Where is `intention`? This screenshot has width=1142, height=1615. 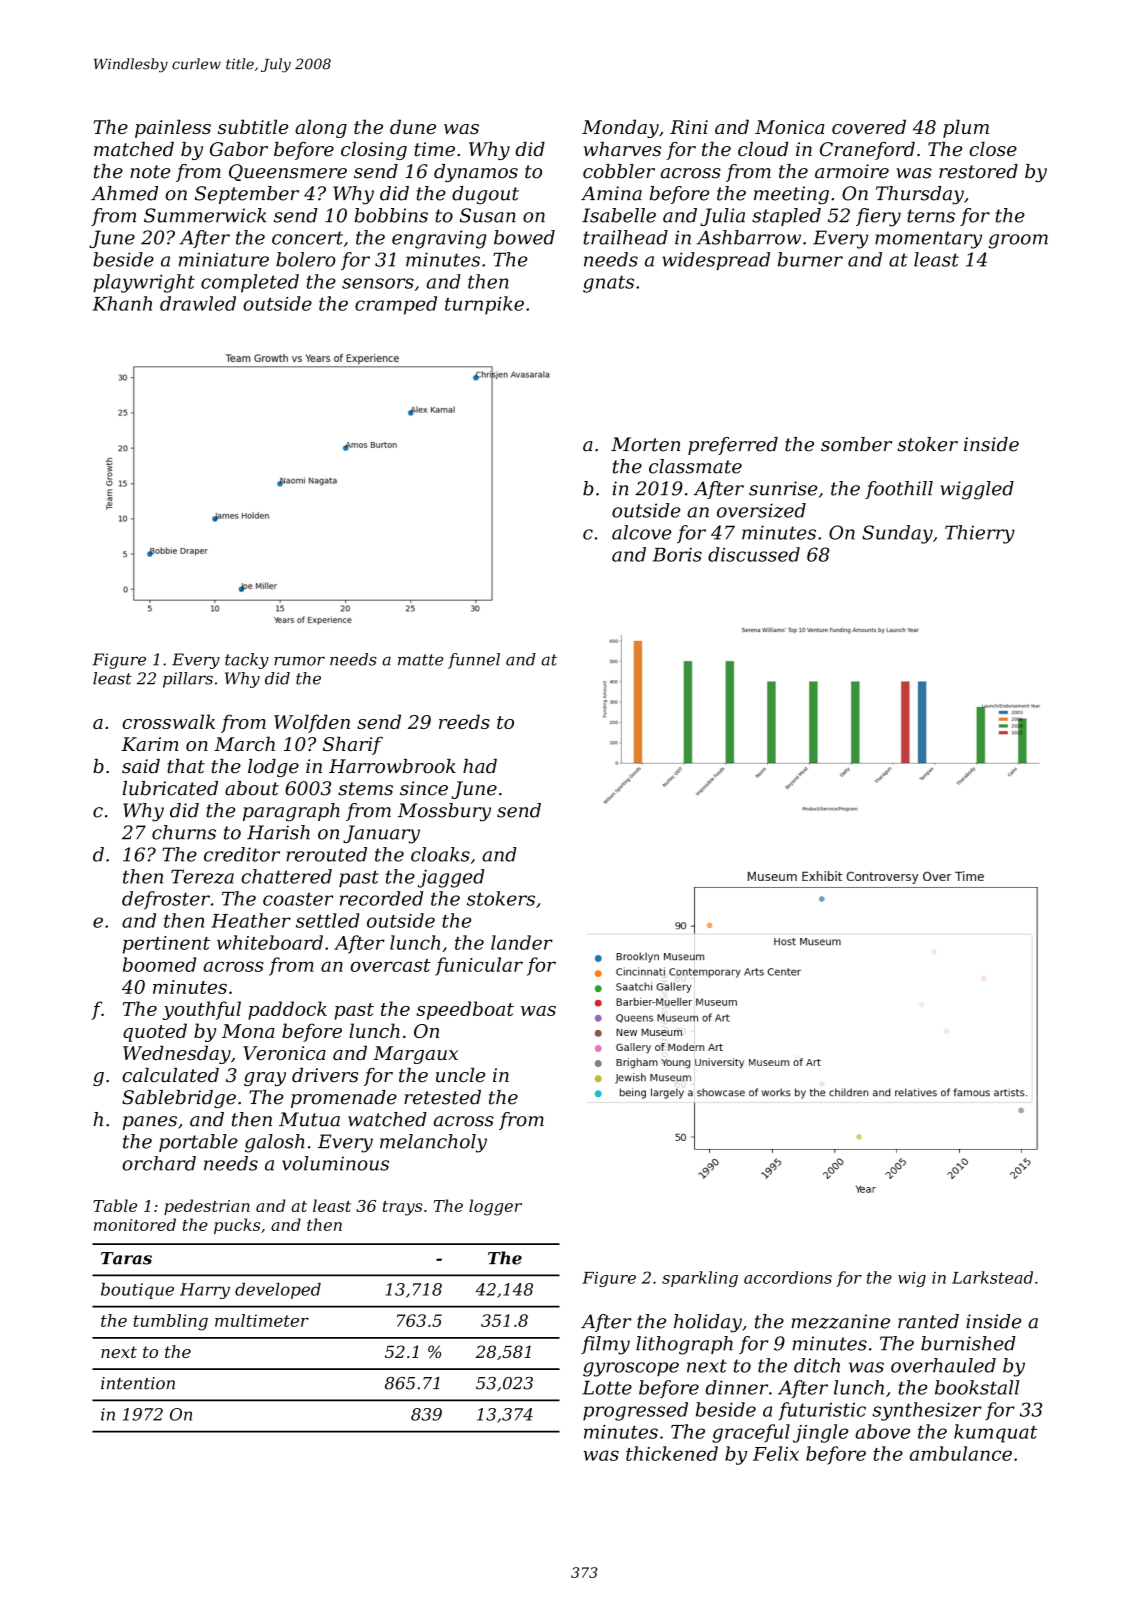 intention is located at coordinates (138, 1383).
